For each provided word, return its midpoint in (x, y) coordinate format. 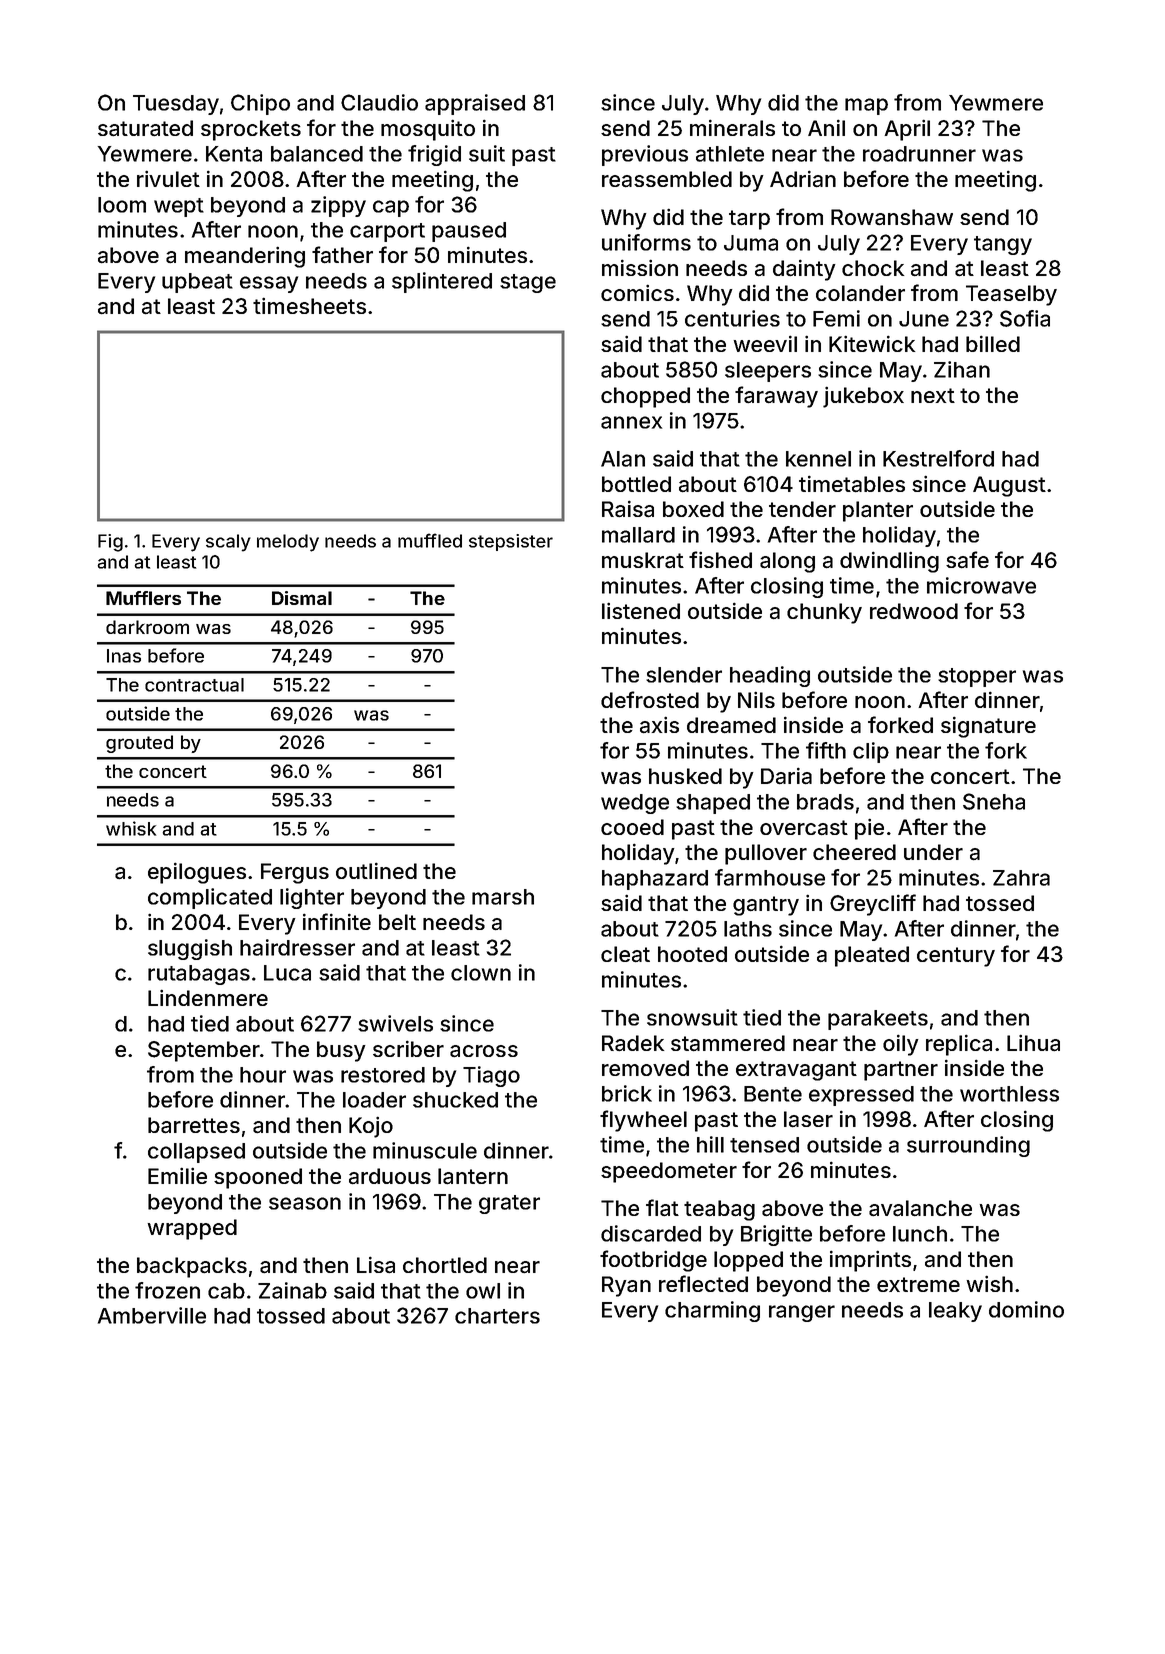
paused (469, 232)
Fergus (295, 873)
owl (483, 1291)
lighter (312, 898)
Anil (826, 127)
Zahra (1021, 878)
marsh (503, 897)
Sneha (994, 801)
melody (288, 543)
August (1009, 486)
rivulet (168, 178)
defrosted (650, 699)
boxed (693, 509)
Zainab (292, 1290)
